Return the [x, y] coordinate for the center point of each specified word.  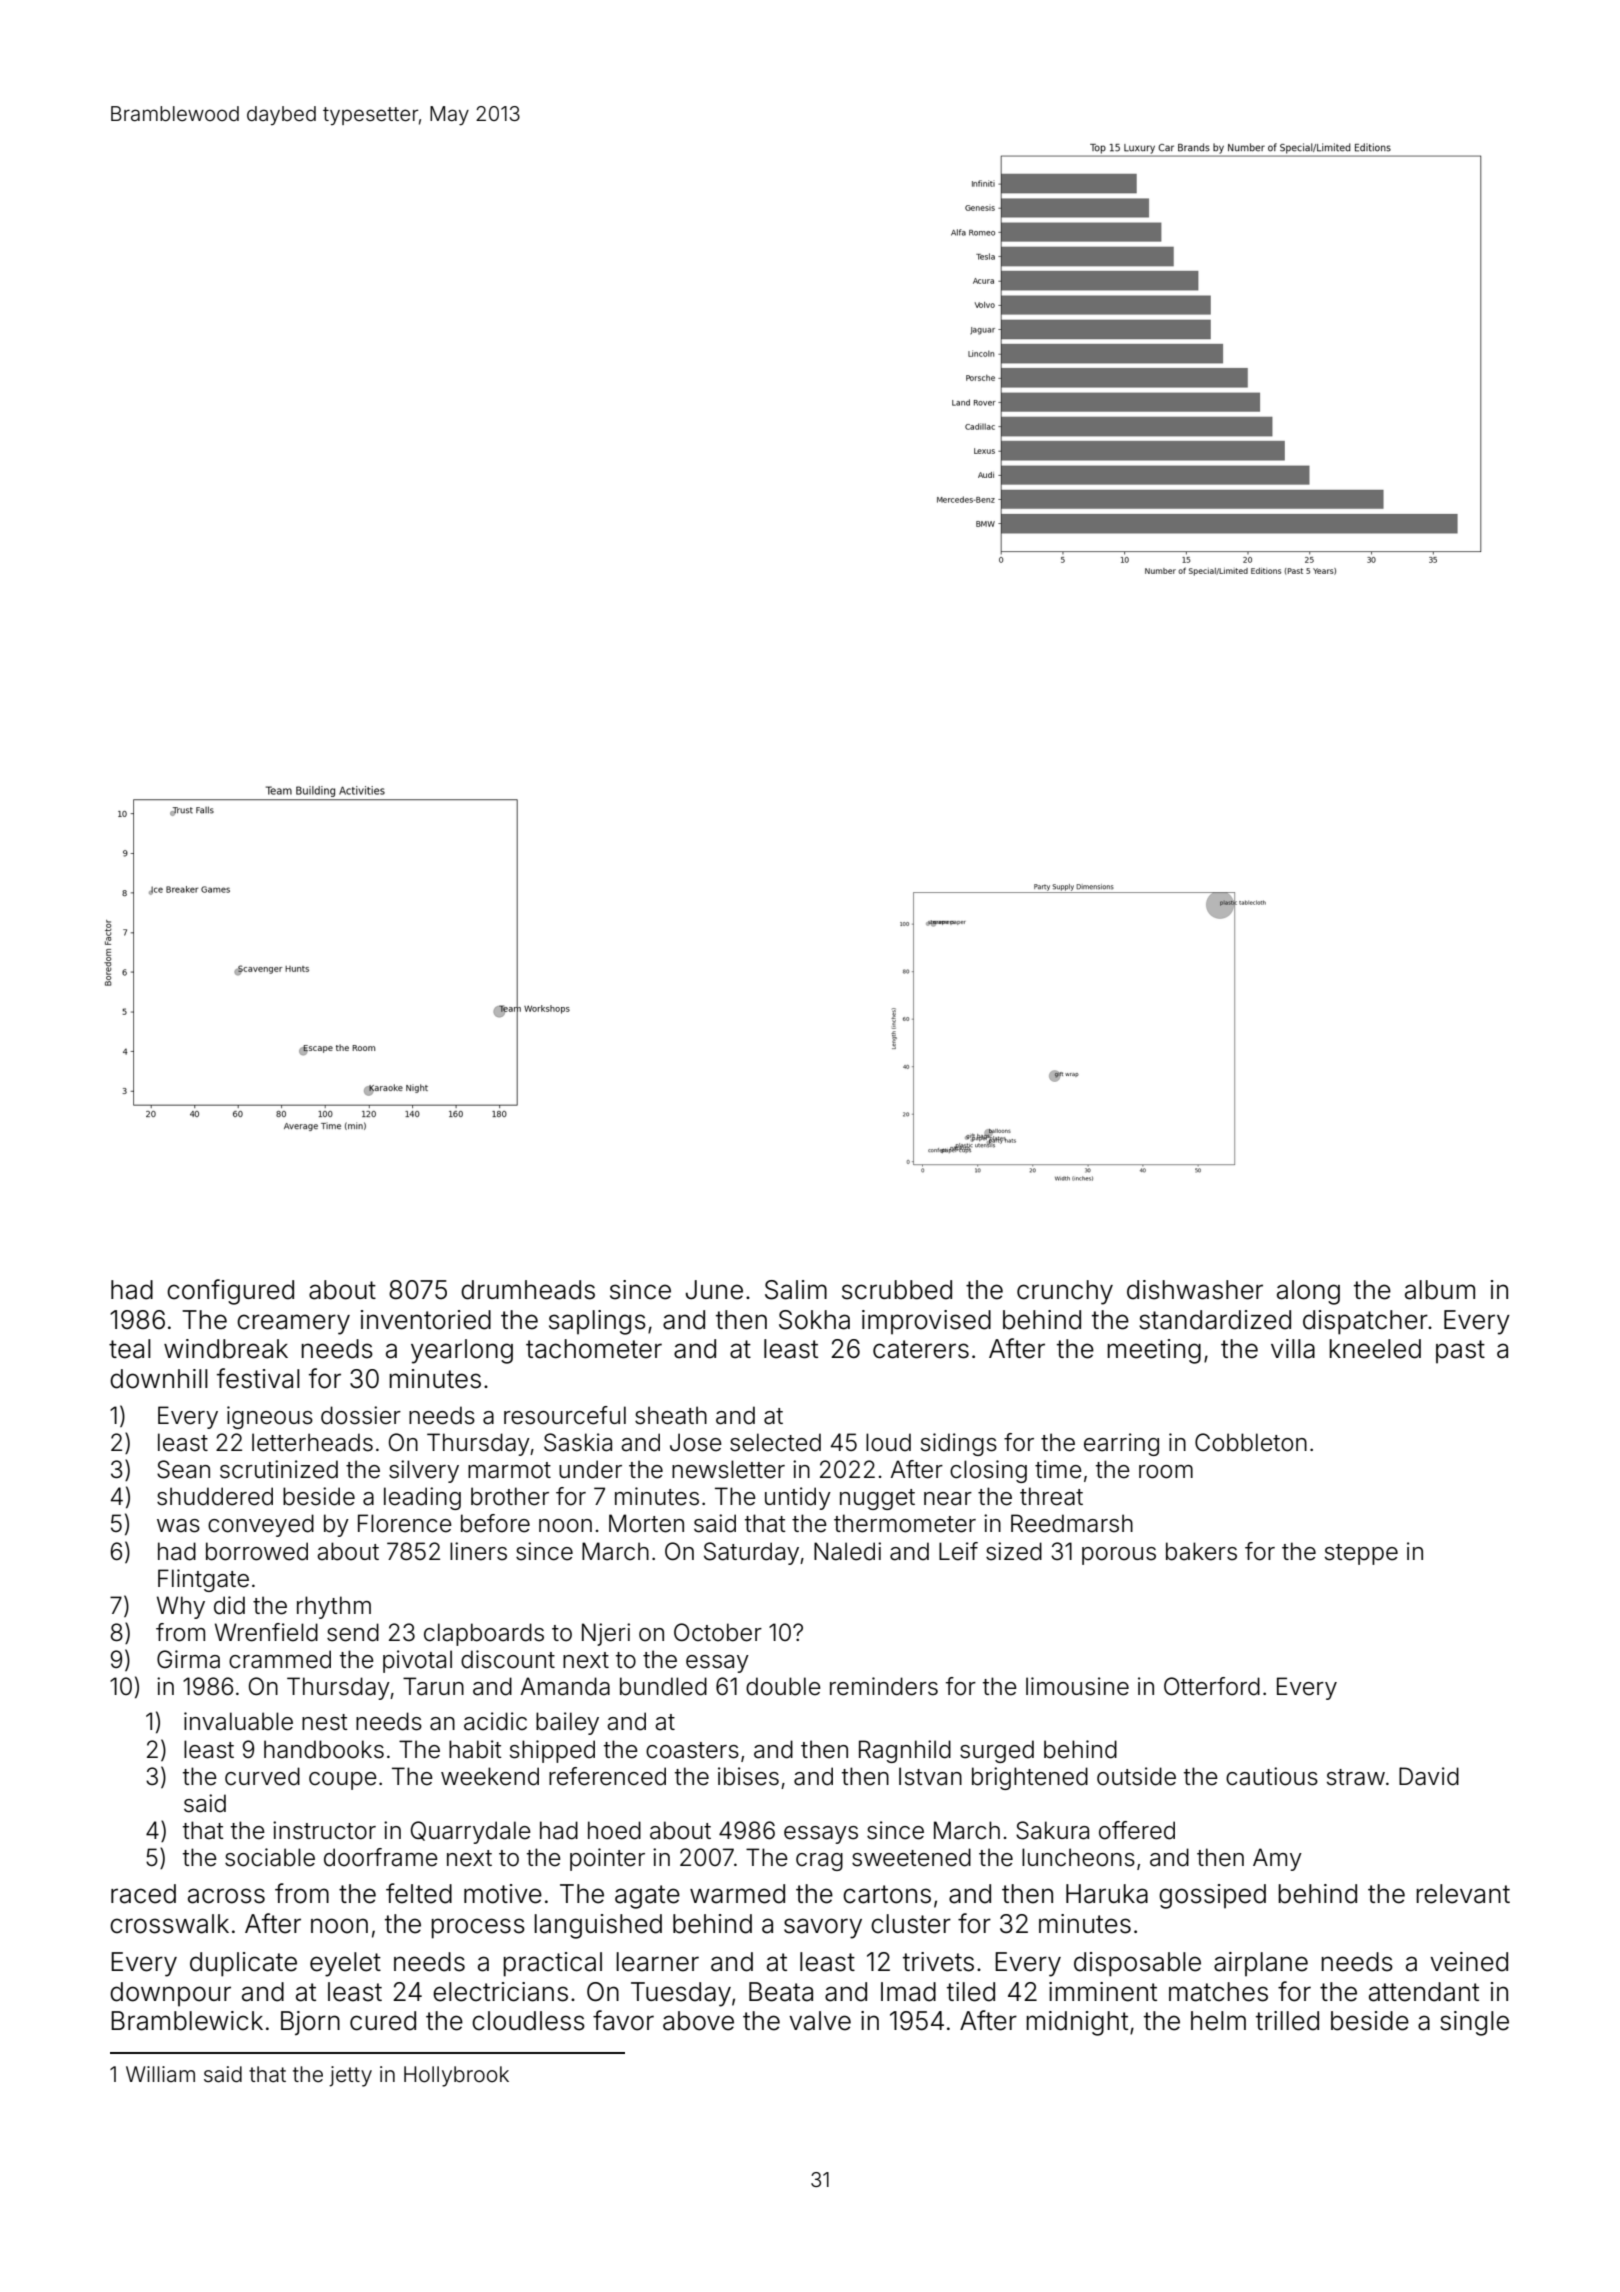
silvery [424, 1471]
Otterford [1212, 1686]
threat [1051, 1496]
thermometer [905, 1523]
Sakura [1052, 1830]
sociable [270, 1857]
